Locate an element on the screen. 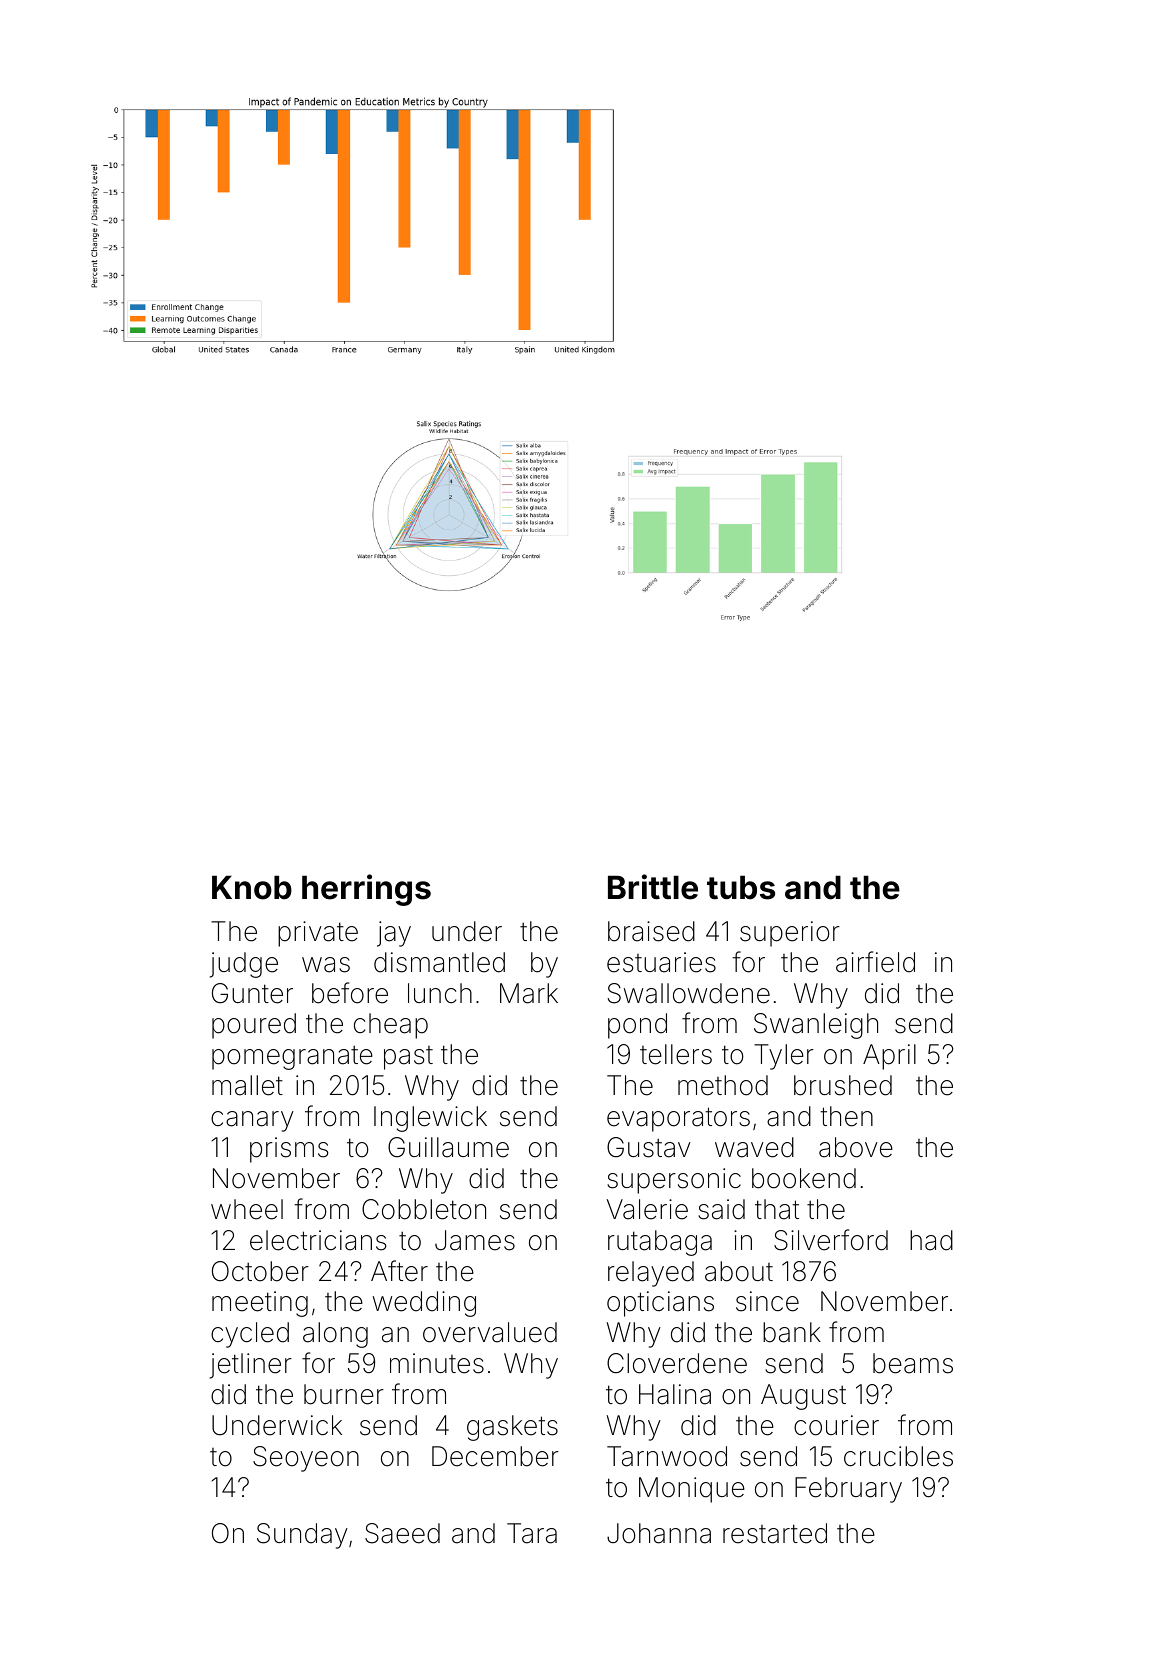 The width and height of the screenshot is (1165, 1654). Saeed is located at coordinates (402, 1533).
